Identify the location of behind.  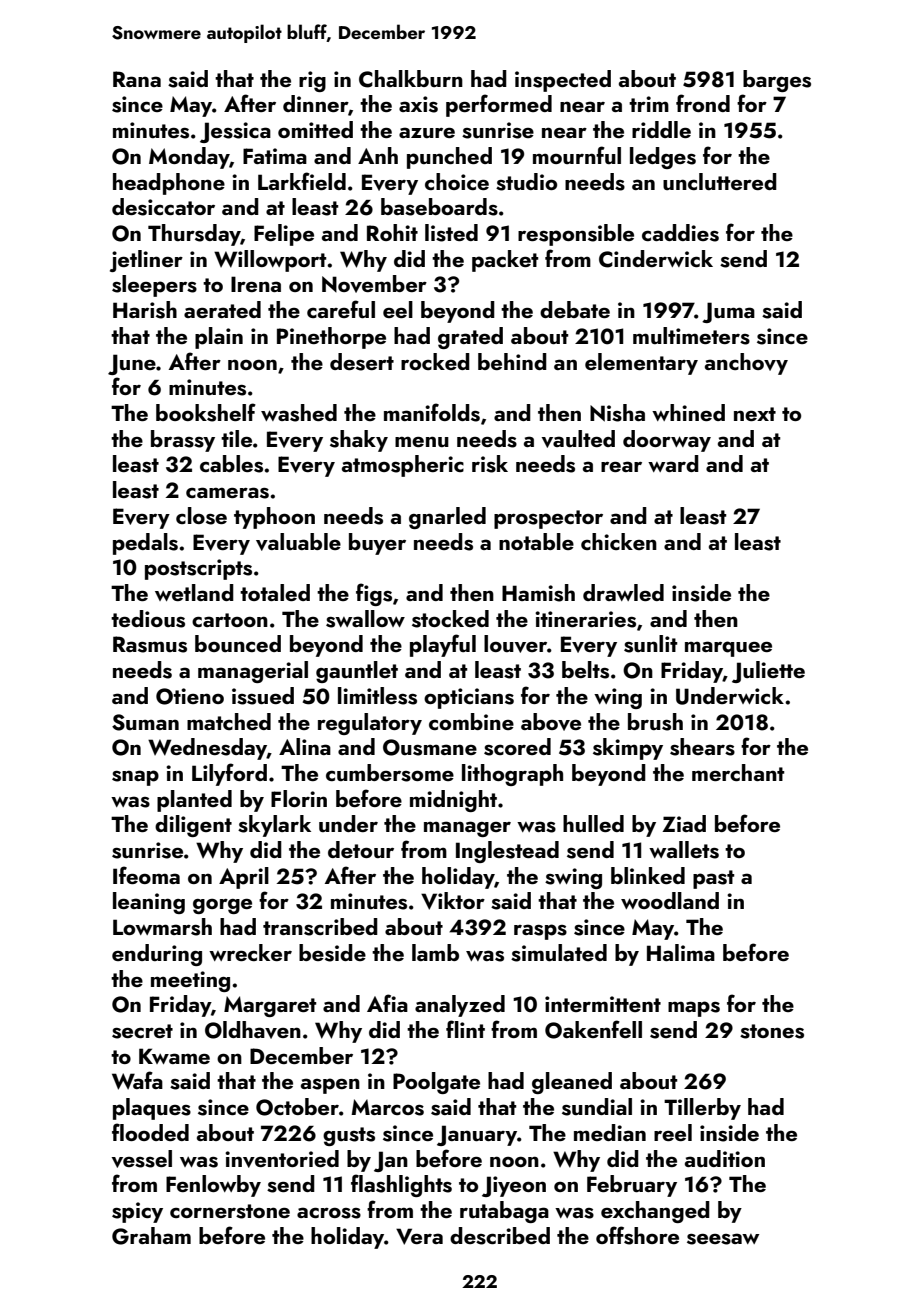
(512, 361).
